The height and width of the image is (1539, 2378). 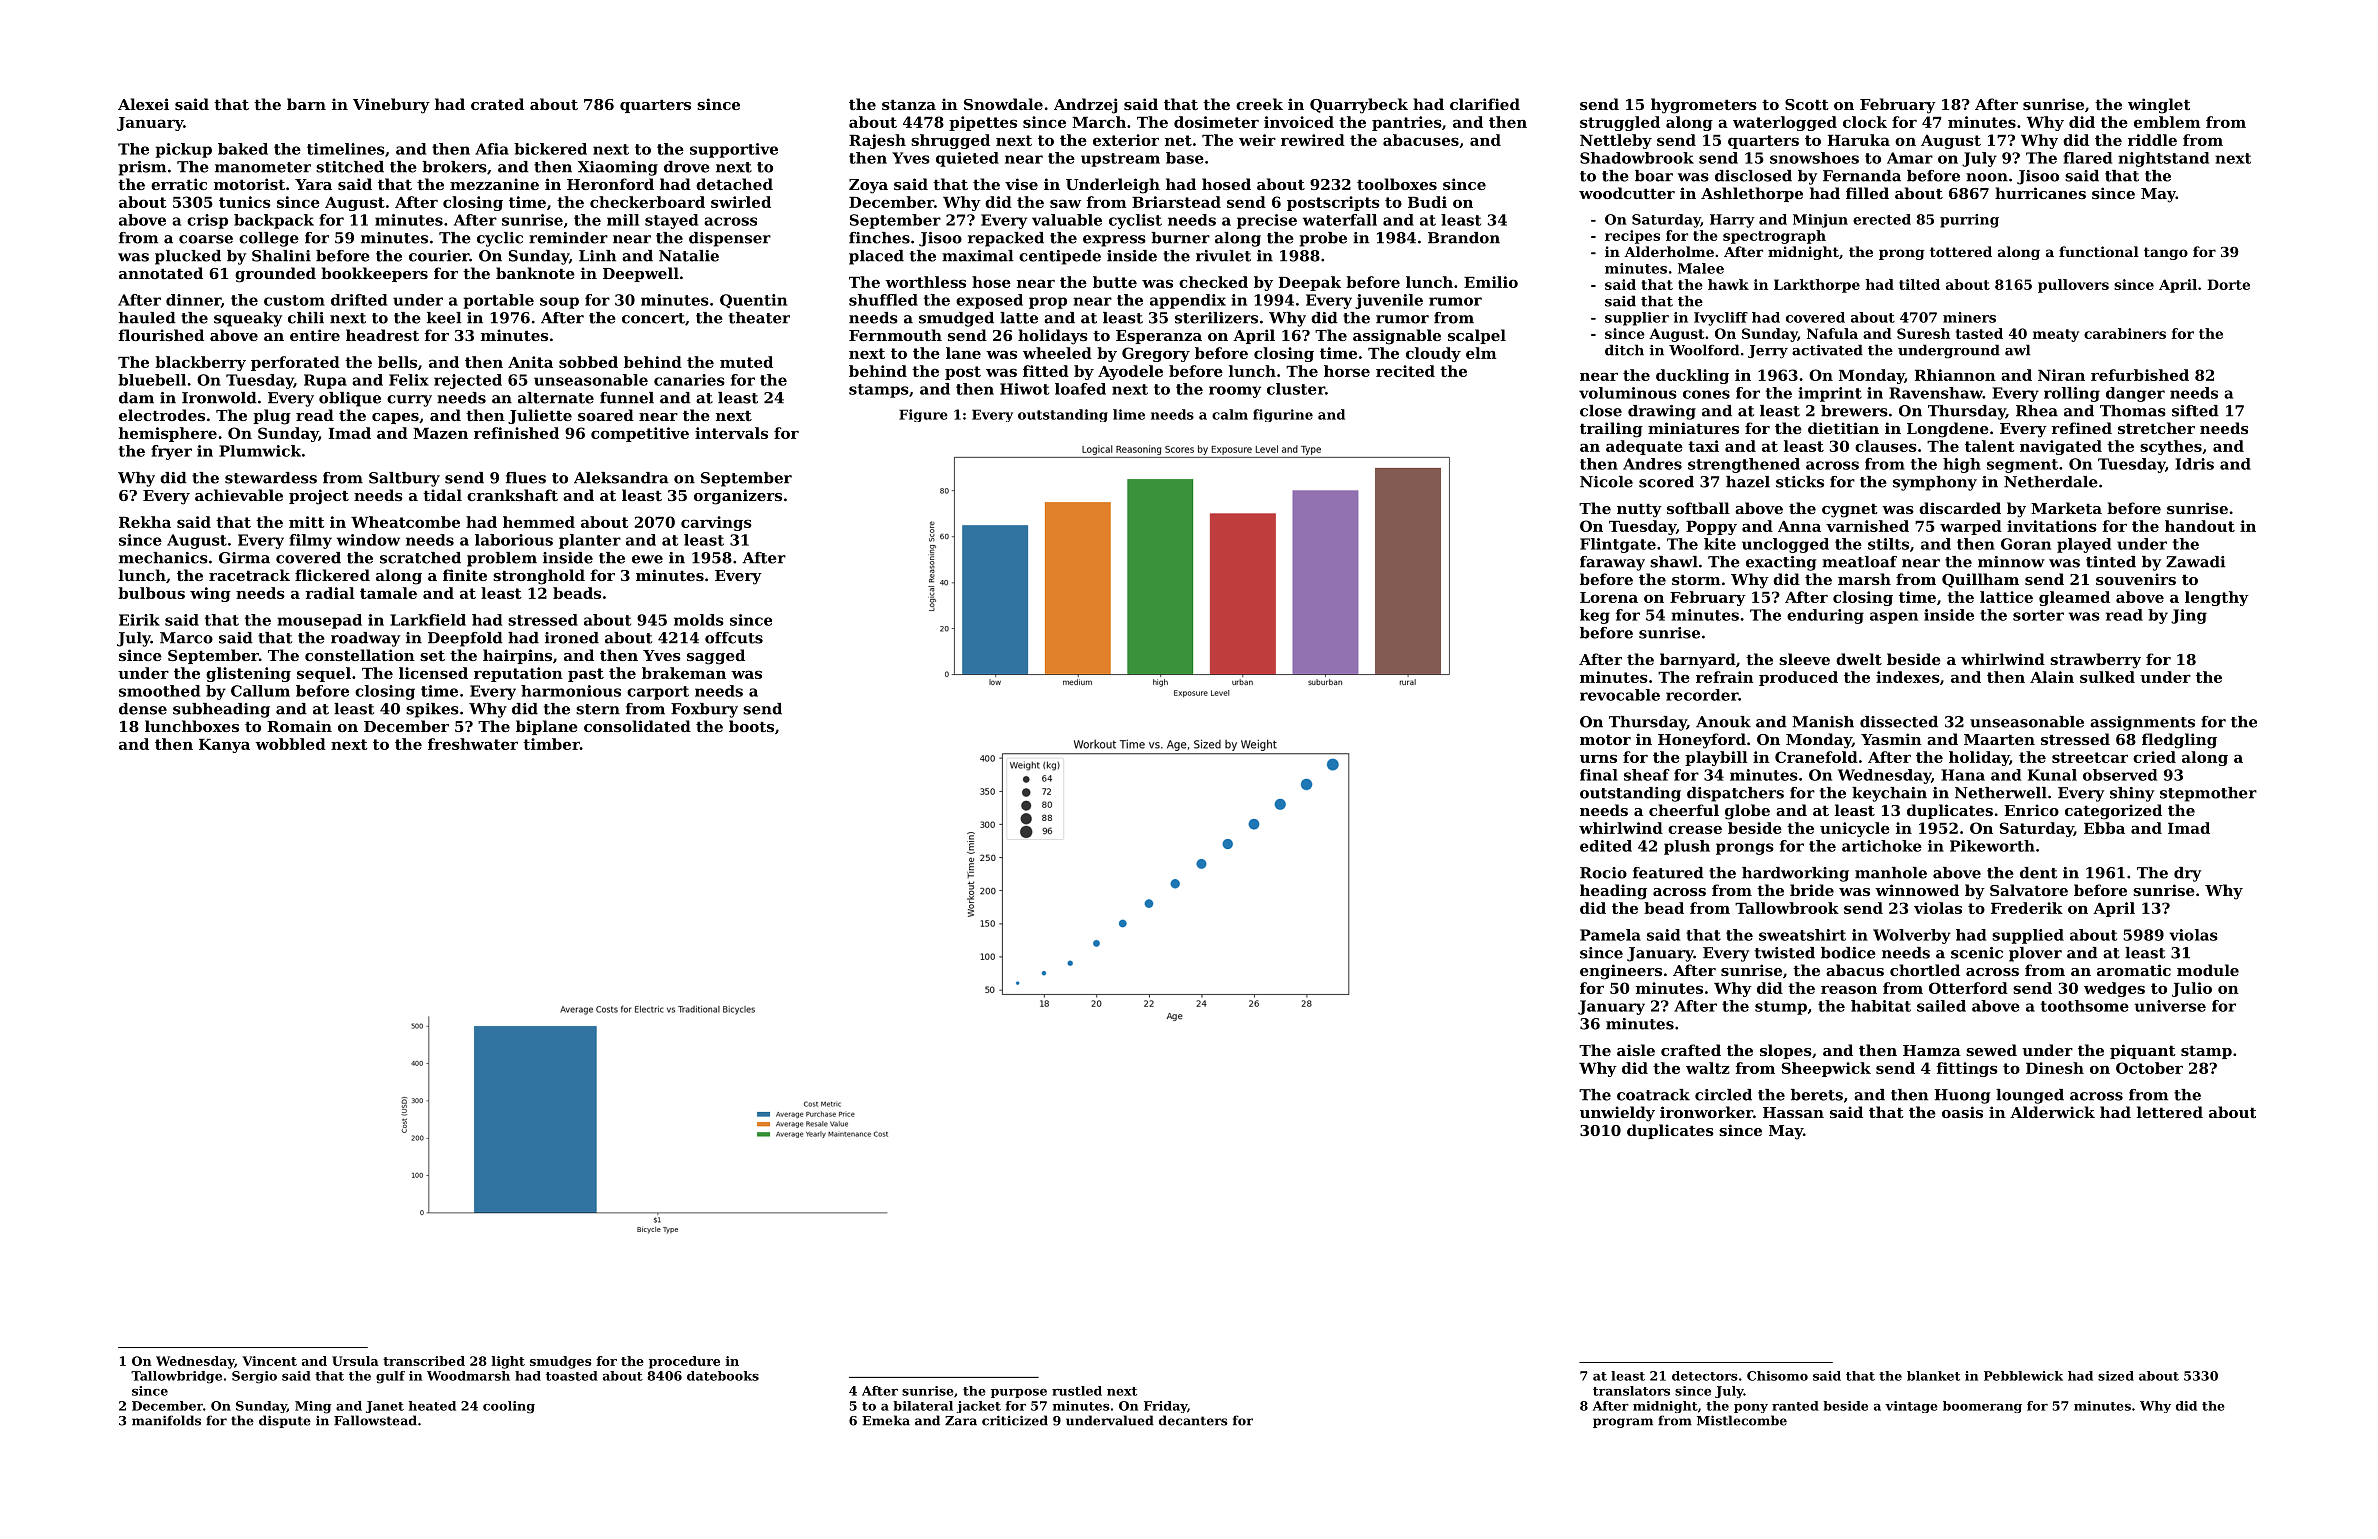 I want to click on manhole, so click(x=1891, y=873).
